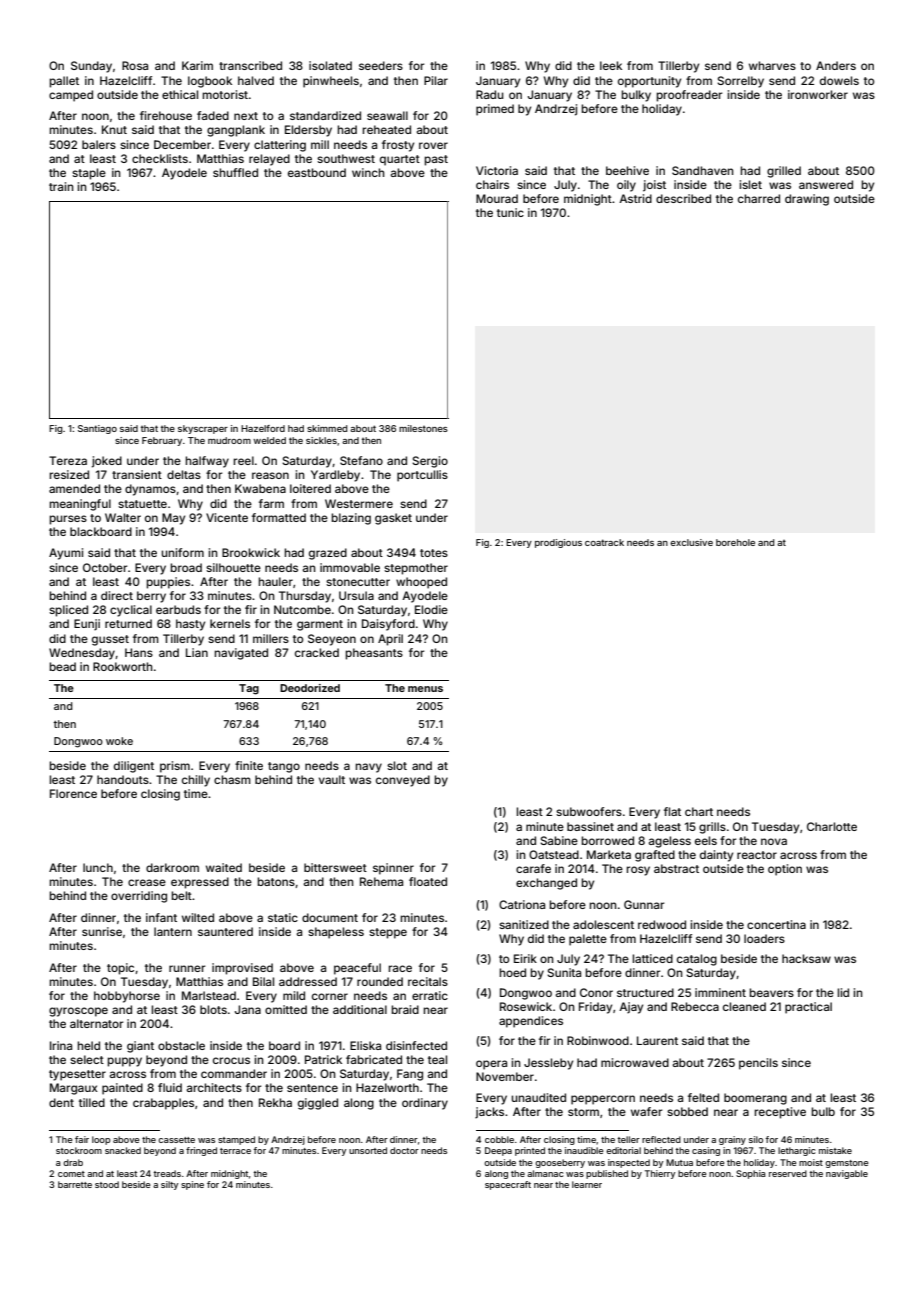 This document has height=1308, width=924. What do you see at coordinates (611, 65) in the document?
I see `leek` at bounding box center [611, 65].
